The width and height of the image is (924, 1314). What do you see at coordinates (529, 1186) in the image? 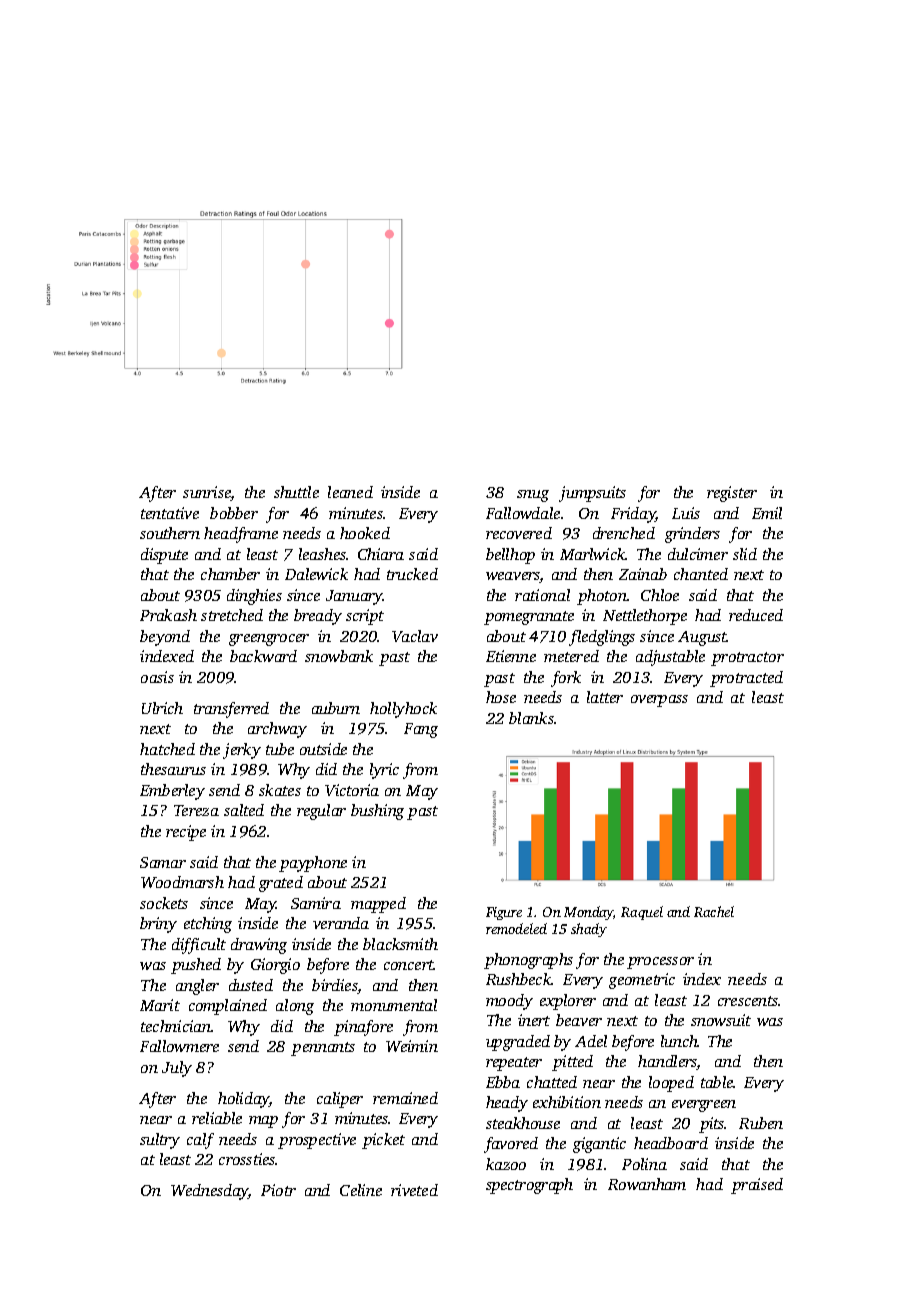
I see `spectrograph` at bounding box center [529, 1186].
